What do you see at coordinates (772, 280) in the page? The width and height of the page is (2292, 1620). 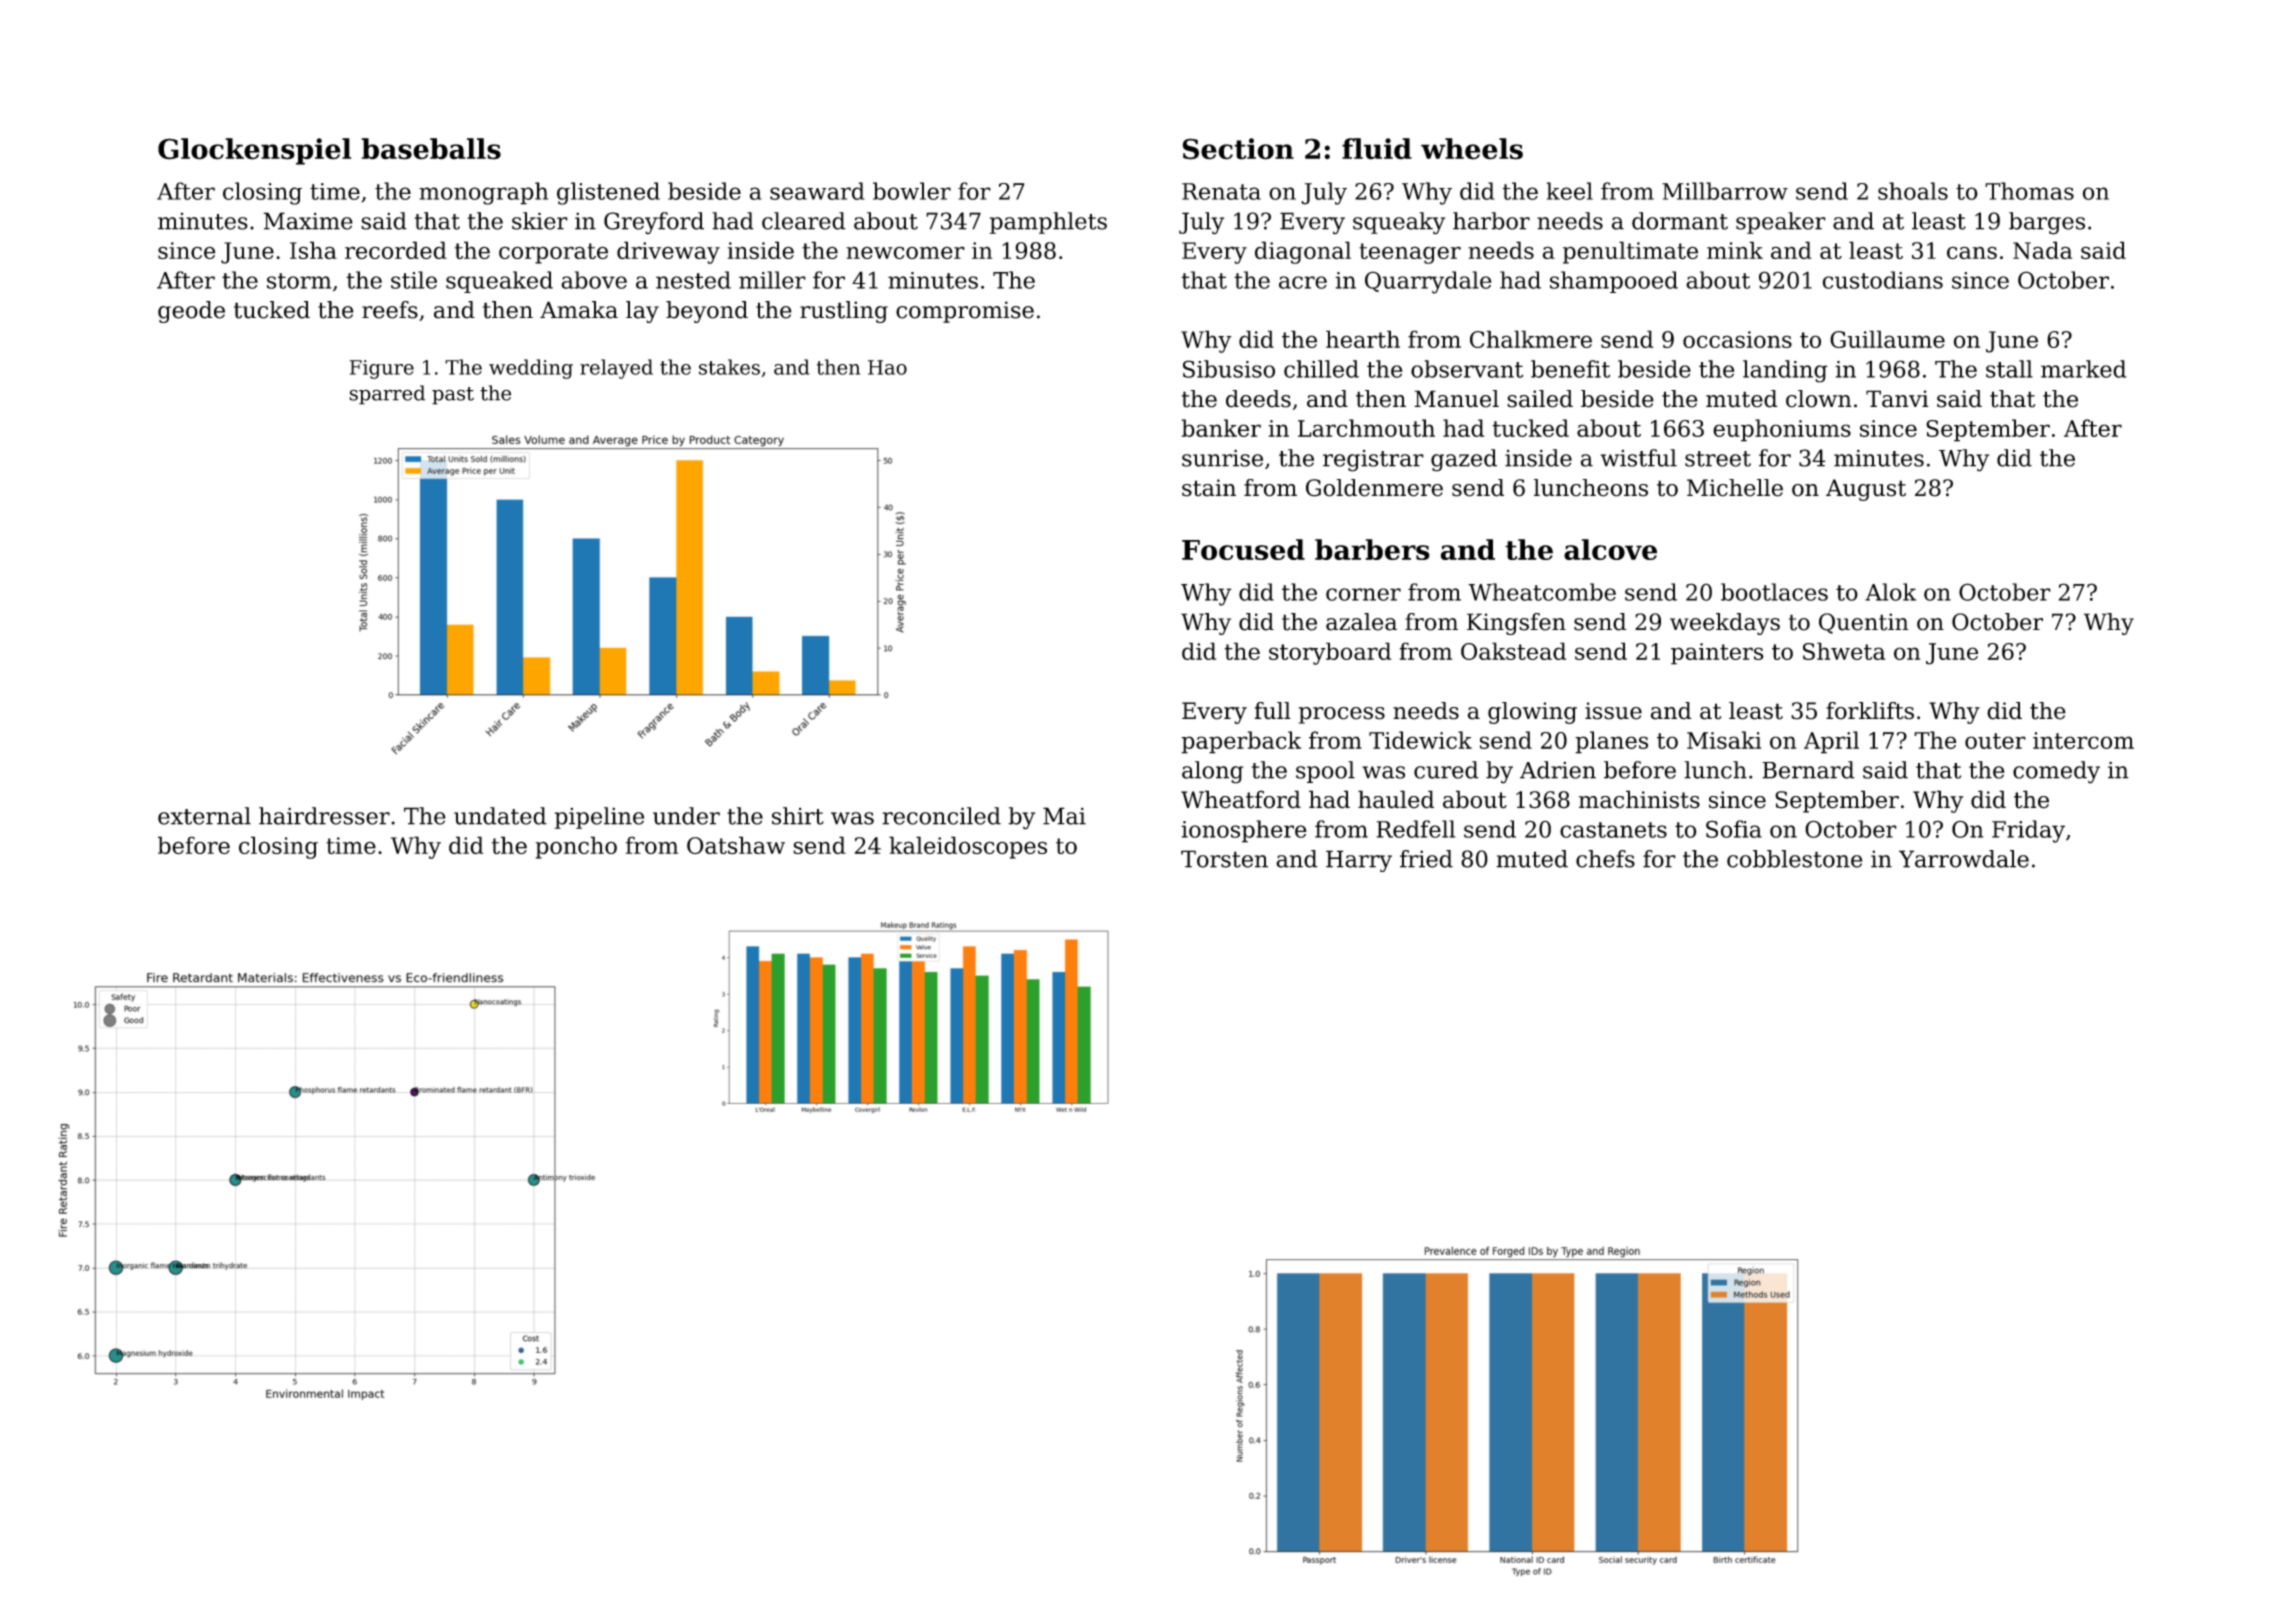 I see `miller` at bounding box center [772, 280].
